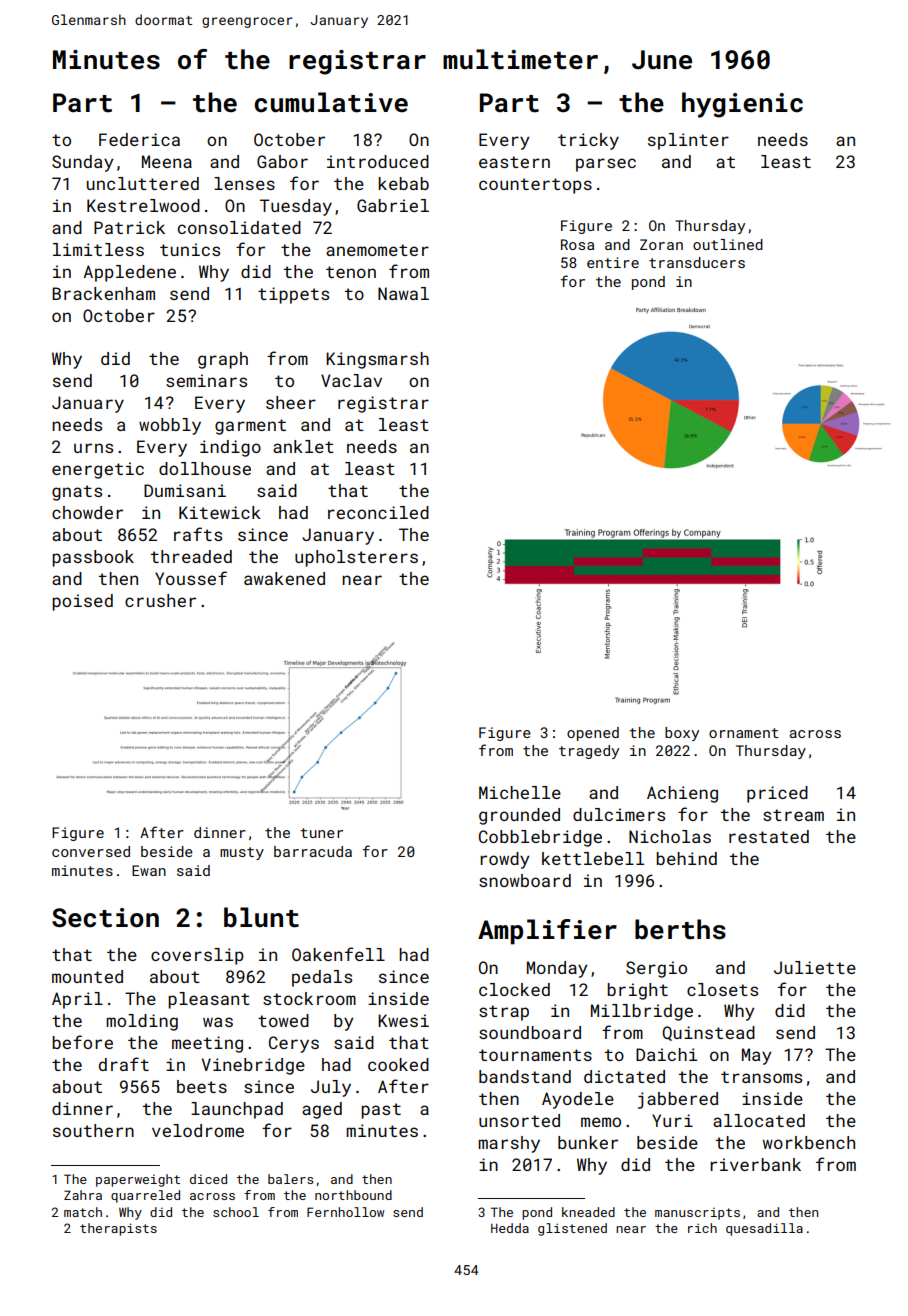  Describe the element at coordinates (282, 161) in the document. I see `Gabor` at that location.
